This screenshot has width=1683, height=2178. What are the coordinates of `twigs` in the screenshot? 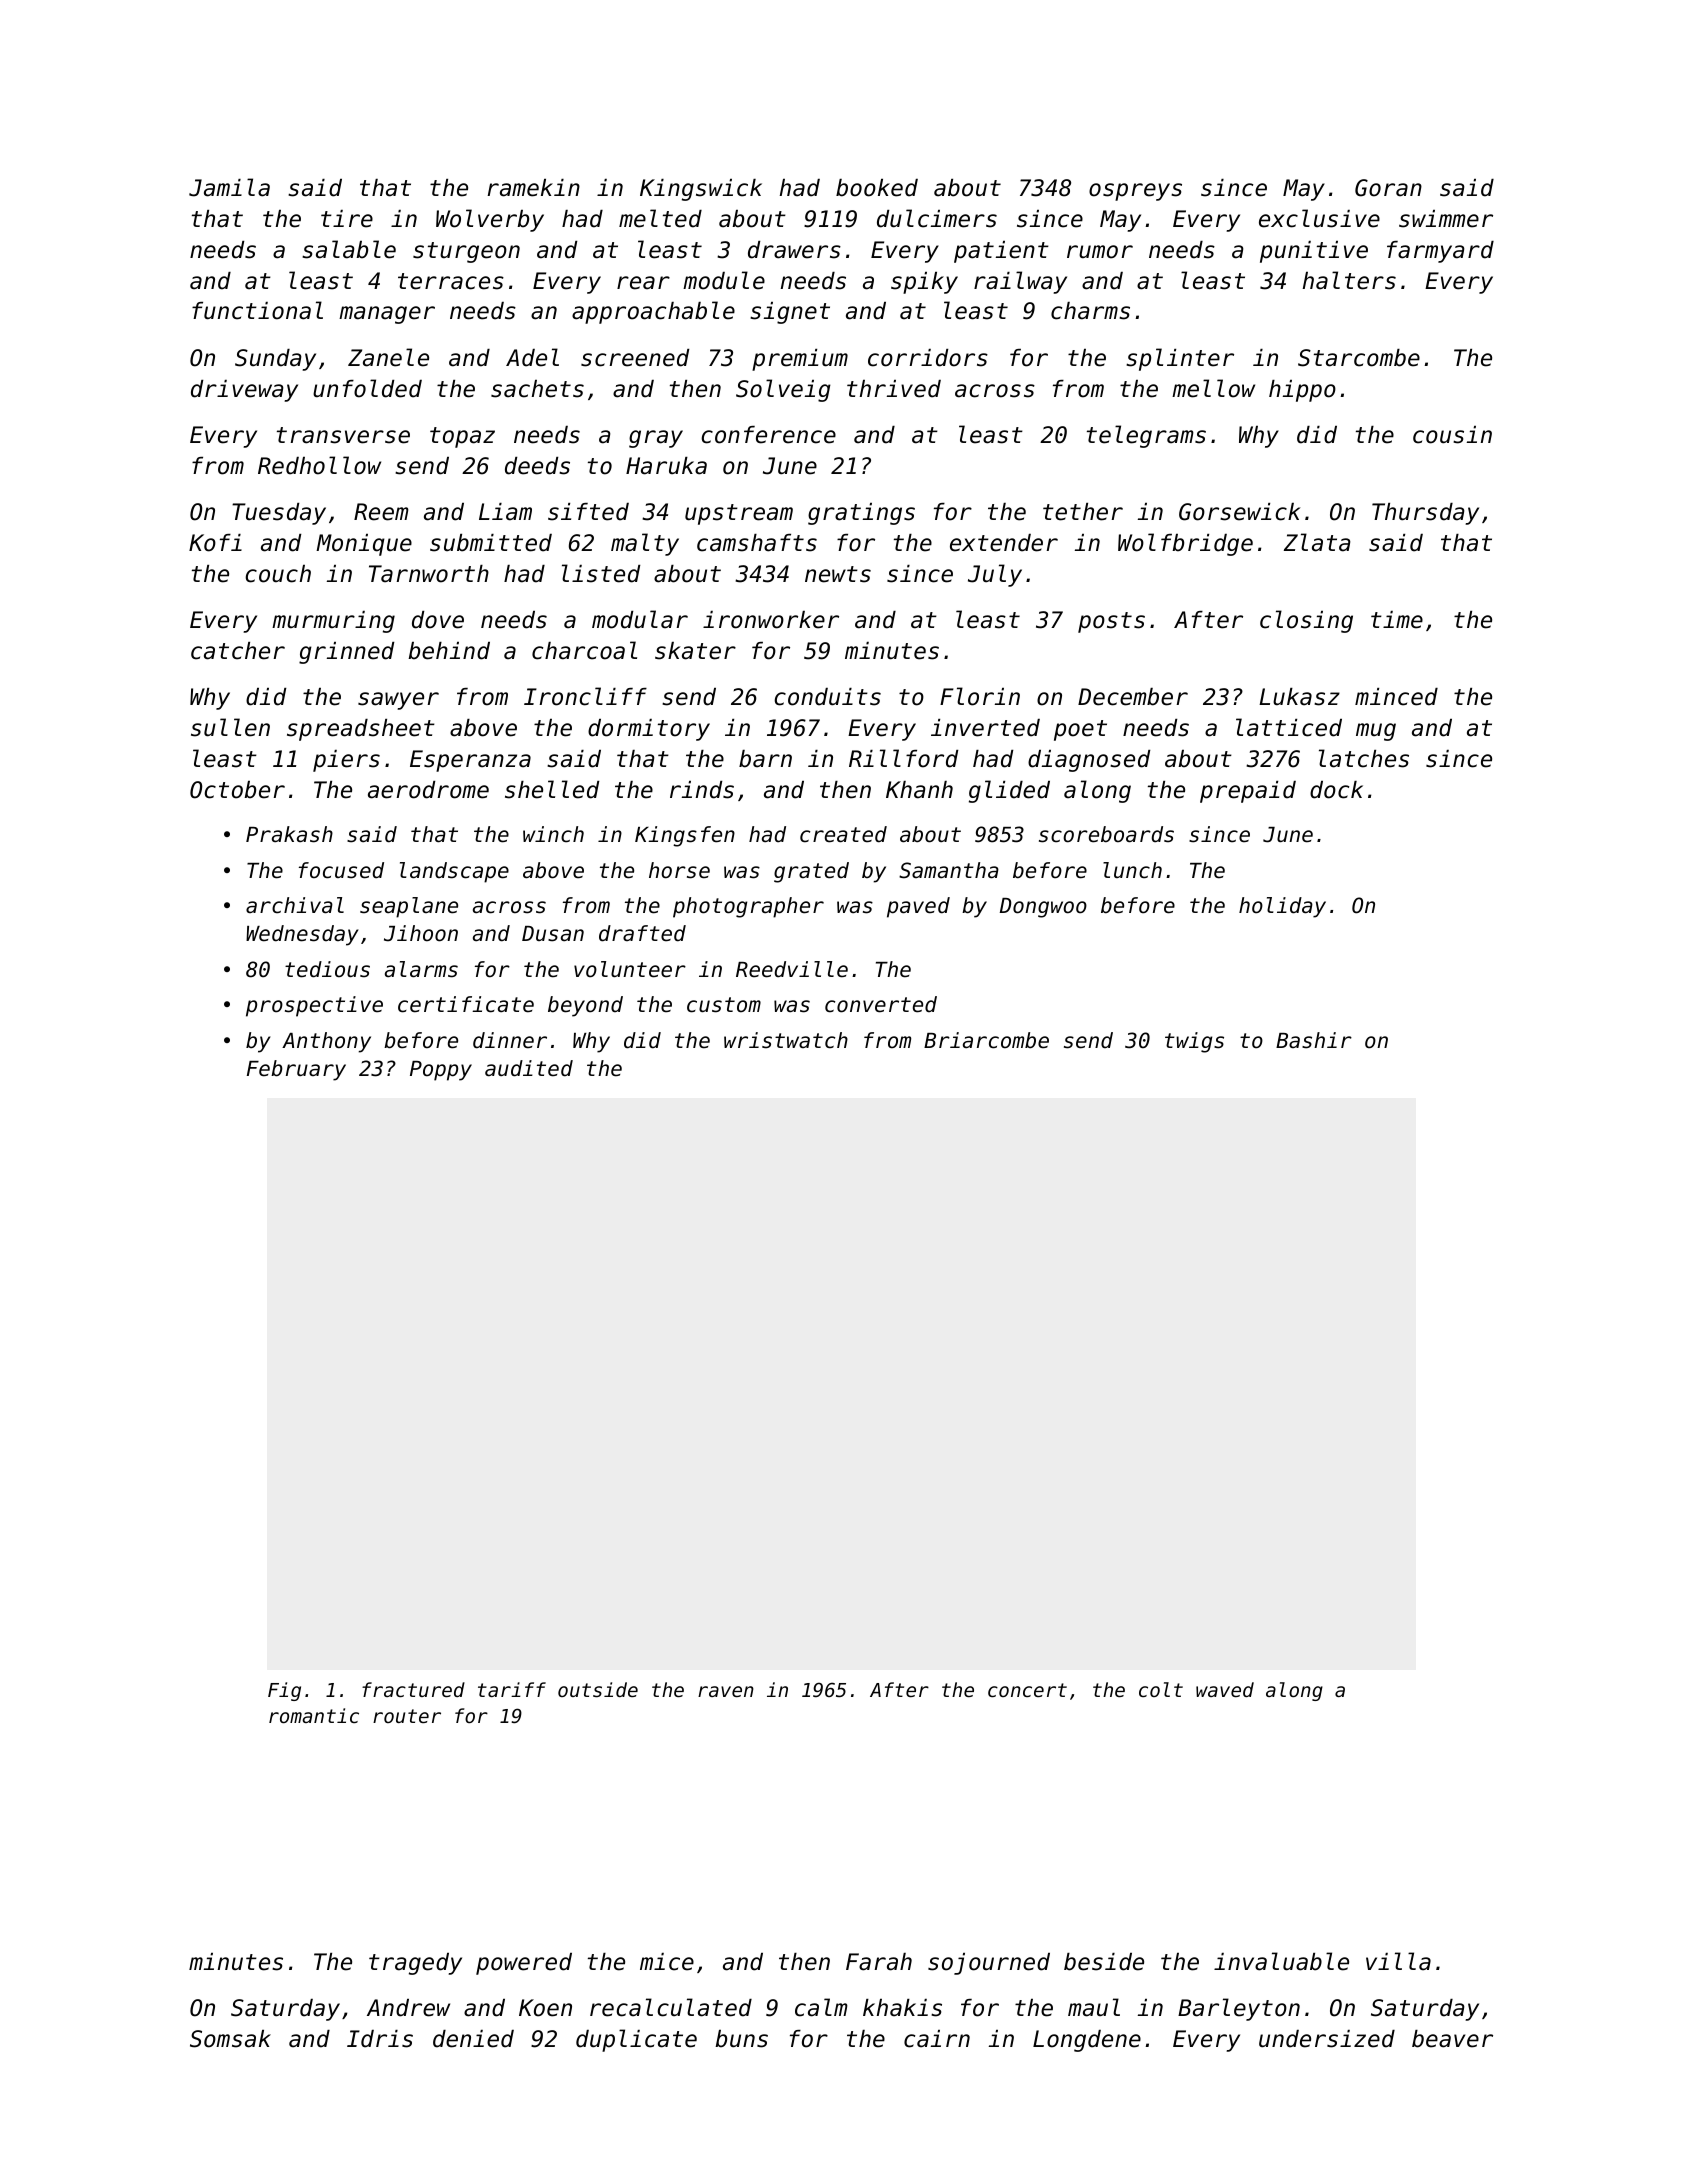 It's located at (1194, 1042).
